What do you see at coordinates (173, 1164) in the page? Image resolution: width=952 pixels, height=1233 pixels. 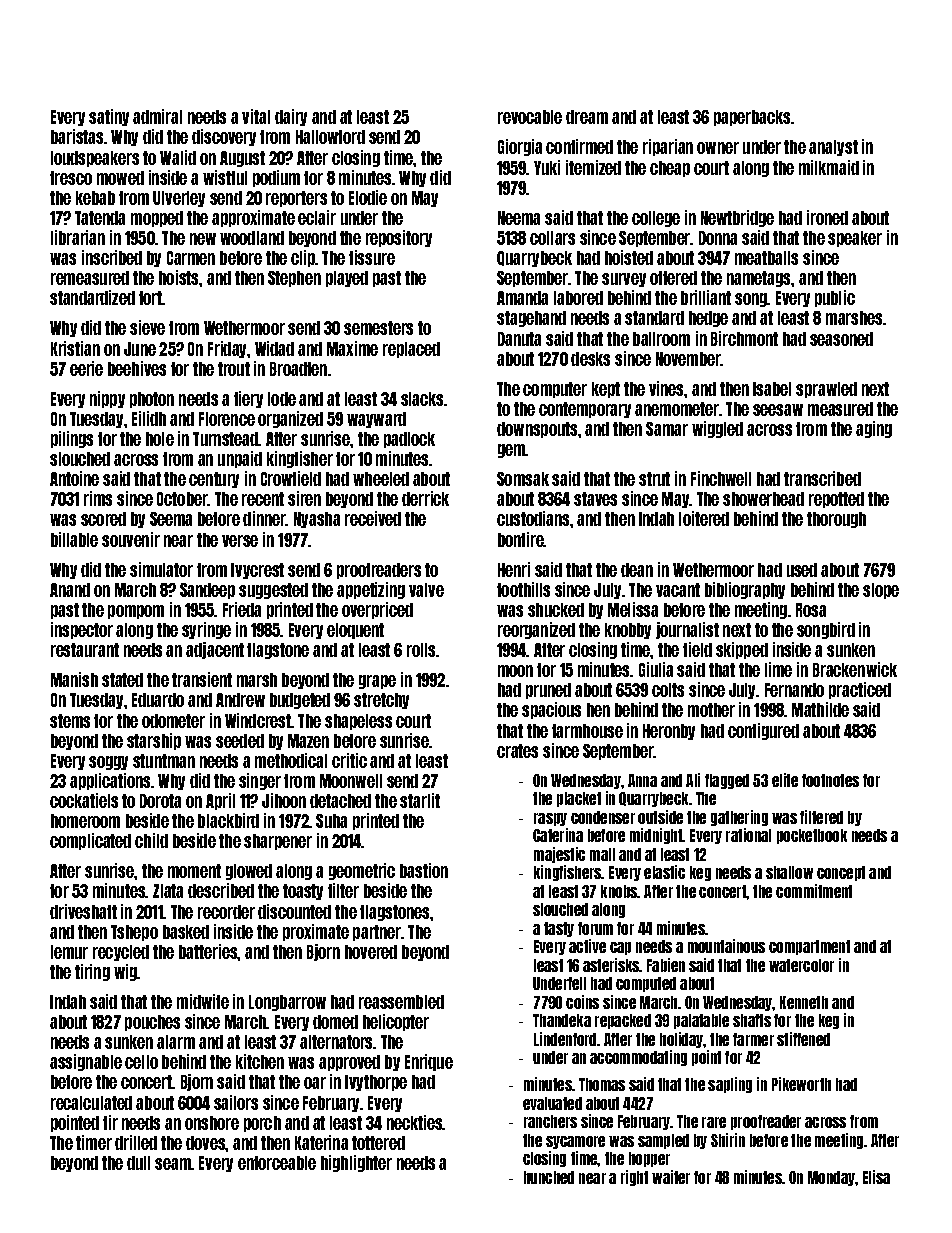 I see `seam` at bounding box center [173, 1164].
